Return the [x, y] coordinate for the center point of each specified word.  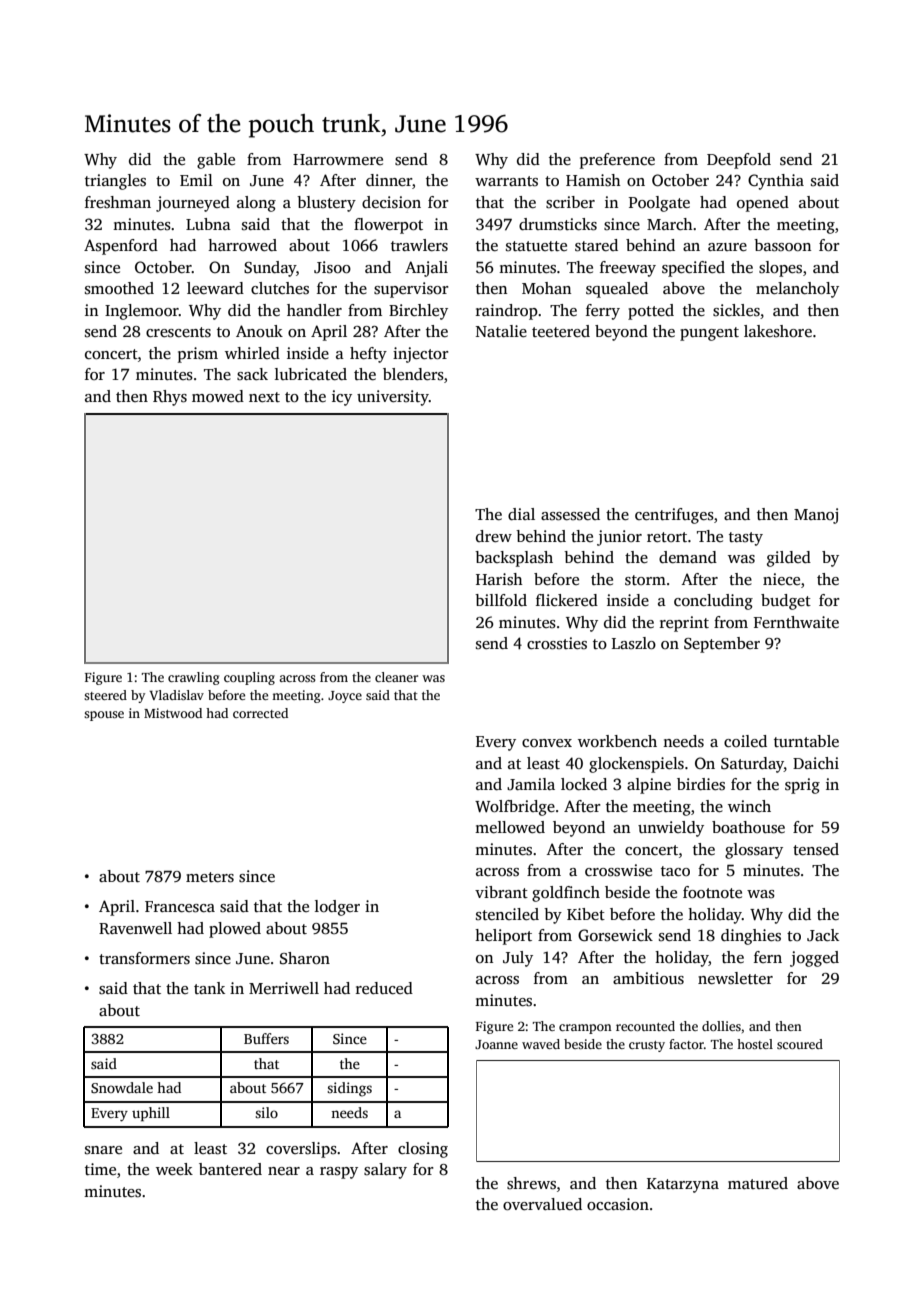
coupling [249, 678]
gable [216, 161]
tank [209, 988]
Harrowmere [338, 159]
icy [342, 398]
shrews [531, 1183]
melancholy [797, 290]
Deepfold [739, 161]
